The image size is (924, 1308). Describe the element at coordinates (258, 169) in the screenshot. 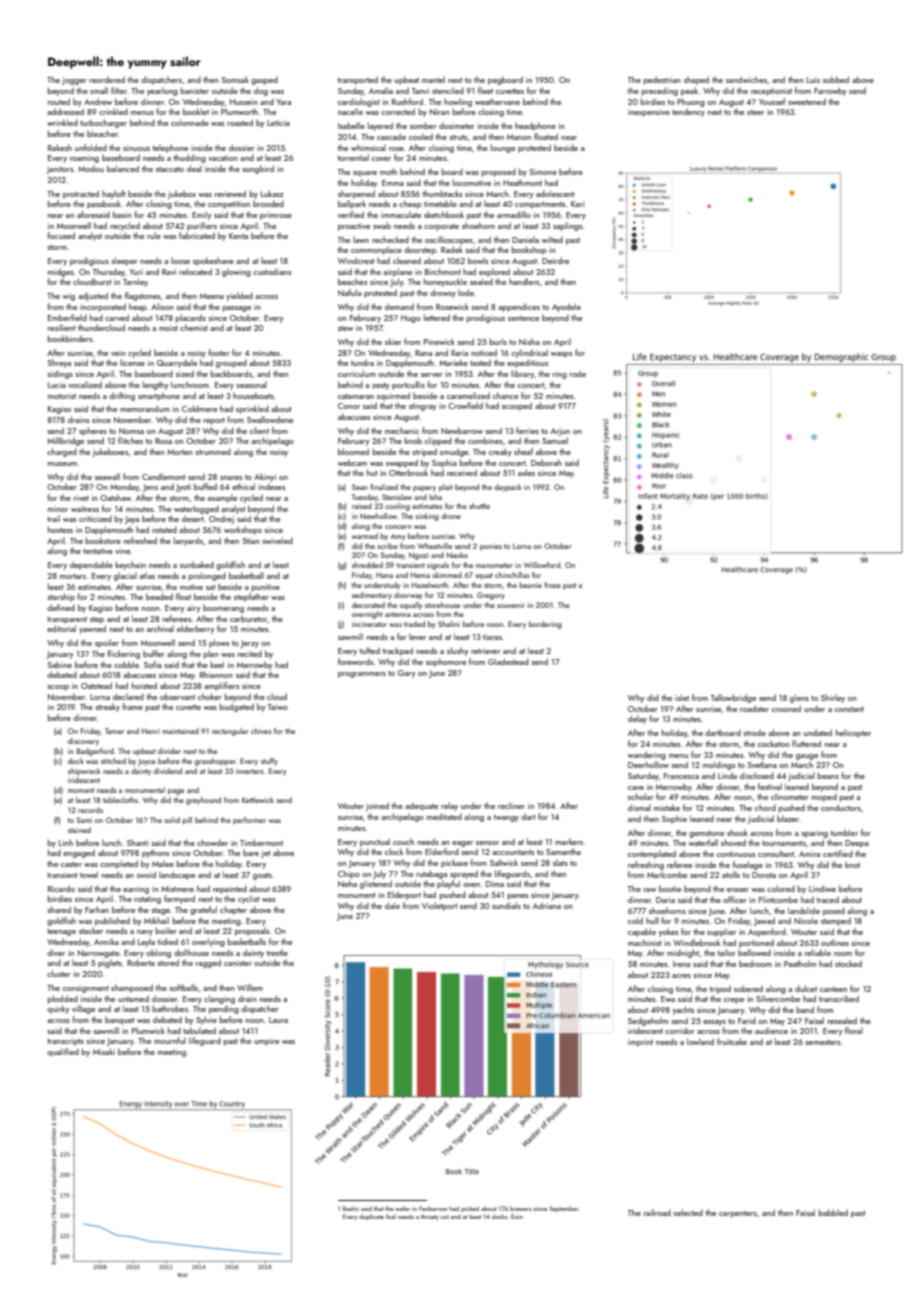

I see `songbird` at that location.
